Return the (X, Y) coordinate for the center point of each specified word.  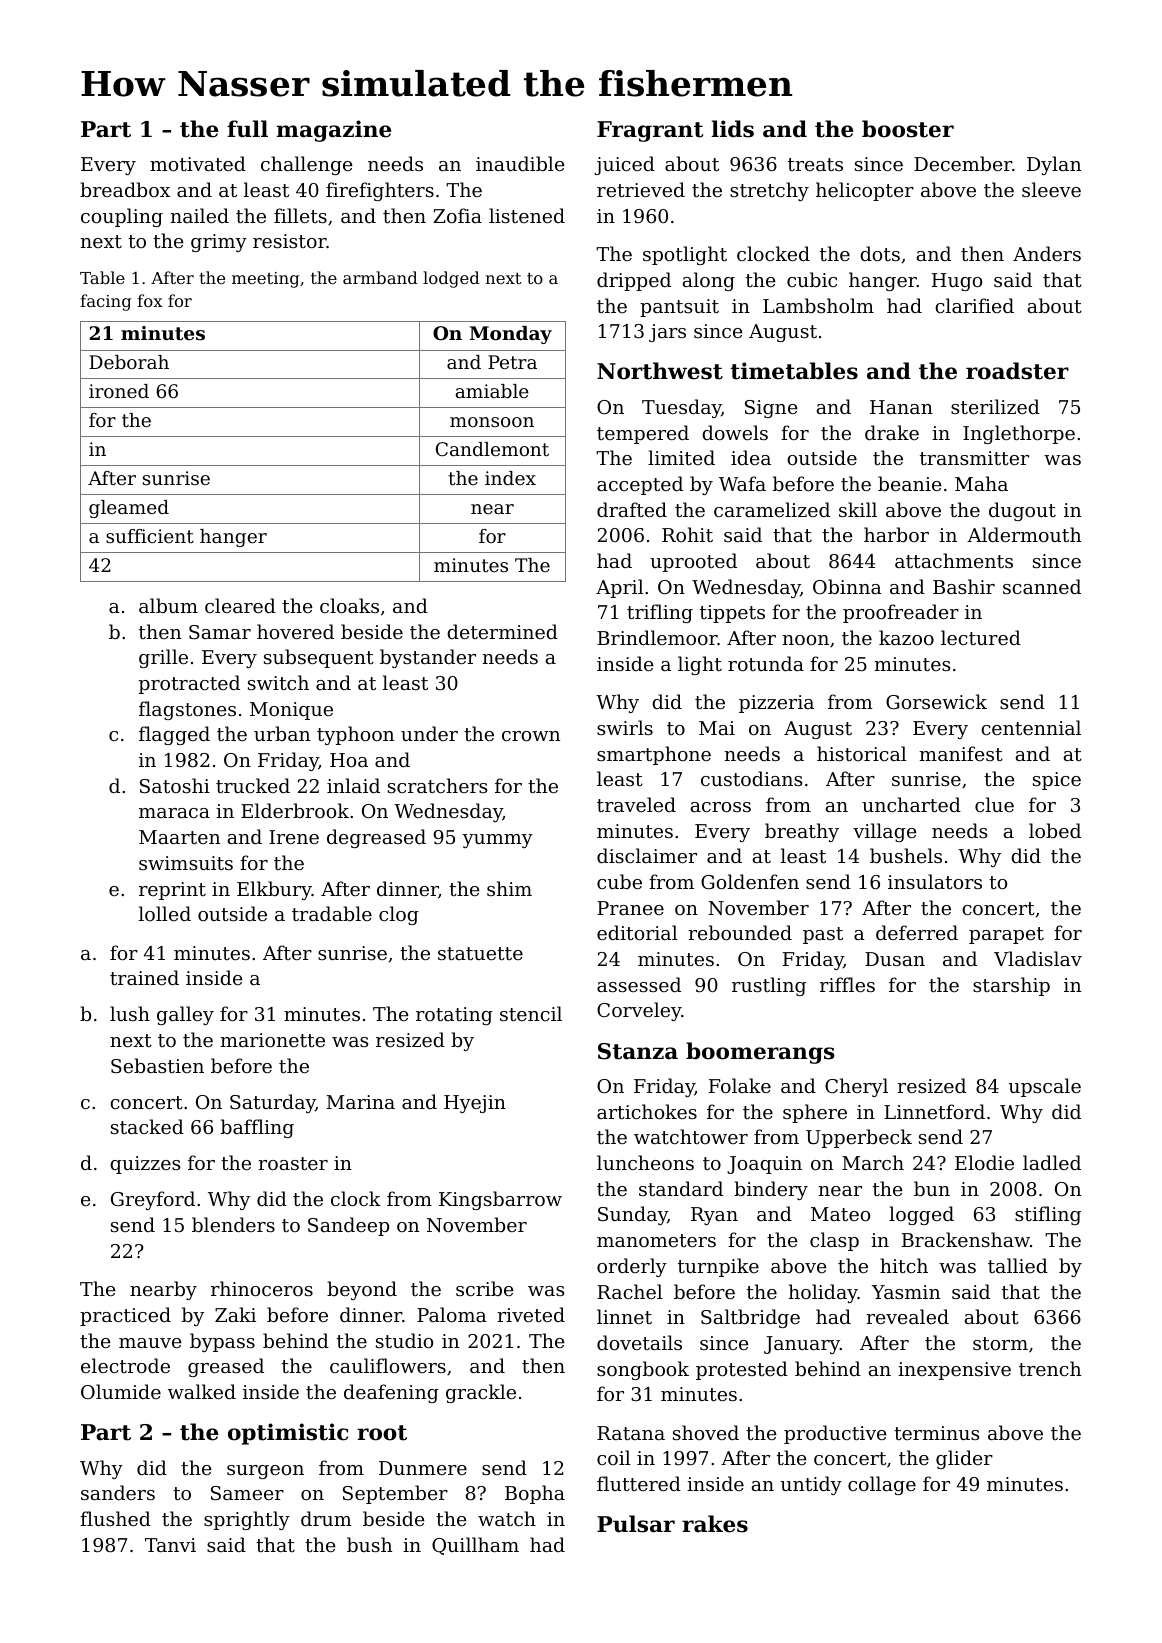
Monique (291, 711)
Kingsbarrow (500, 1200)
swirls (625, 727)
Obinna (847, 586)
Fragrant (650, 131)
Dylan (1054, 165)
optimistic (288, 1434)
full (247, 129)
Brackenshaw (966, 1239)
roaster (293, 1163)
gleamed (129, 509)
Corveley (639, 1011)
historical (862, 753)
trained (144, 977)
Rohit (687, 534)
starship (1011, 986)
